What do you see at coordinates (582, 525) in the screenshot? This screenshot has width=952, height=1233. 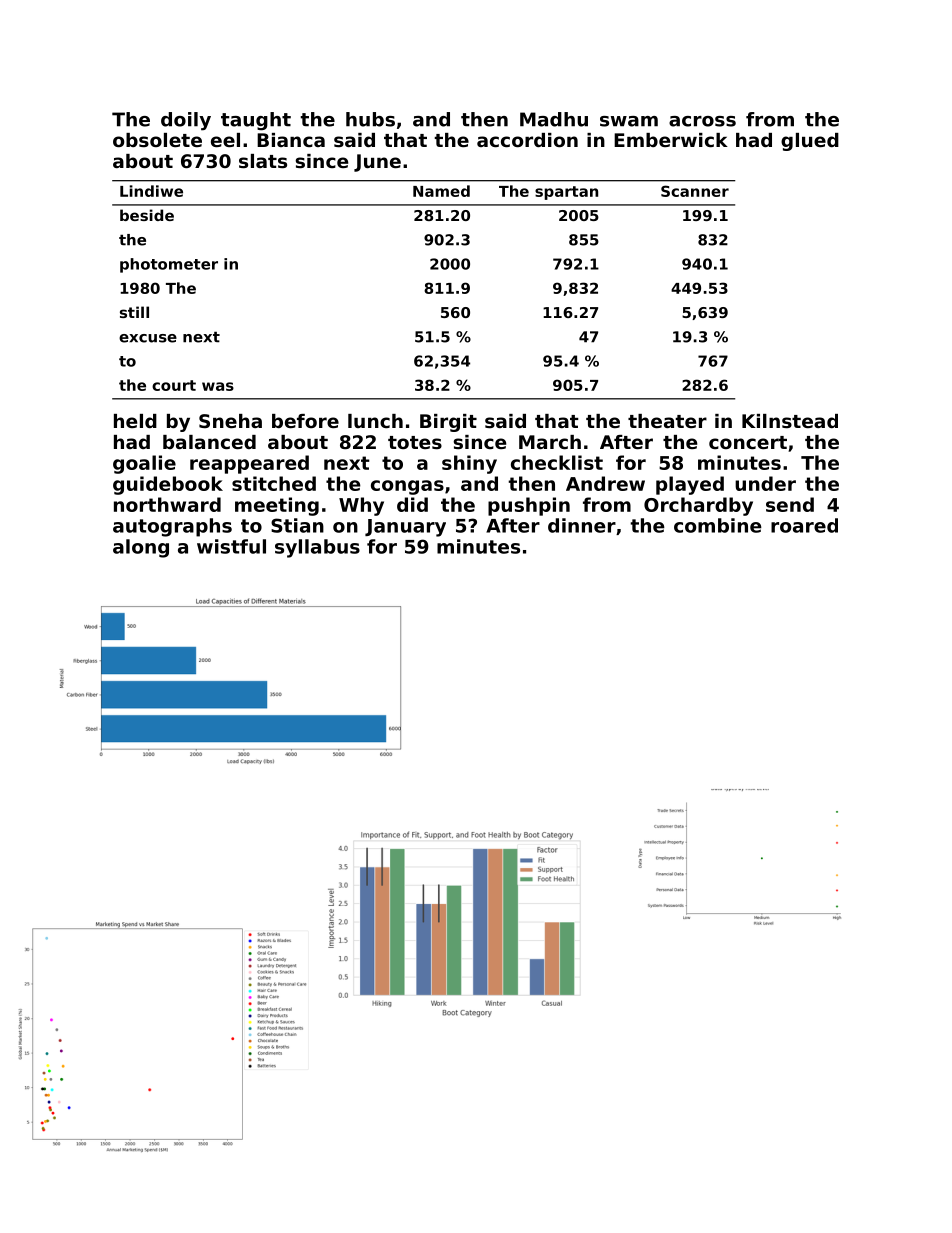 I see `dinner` at bounding box center [582, 525].
